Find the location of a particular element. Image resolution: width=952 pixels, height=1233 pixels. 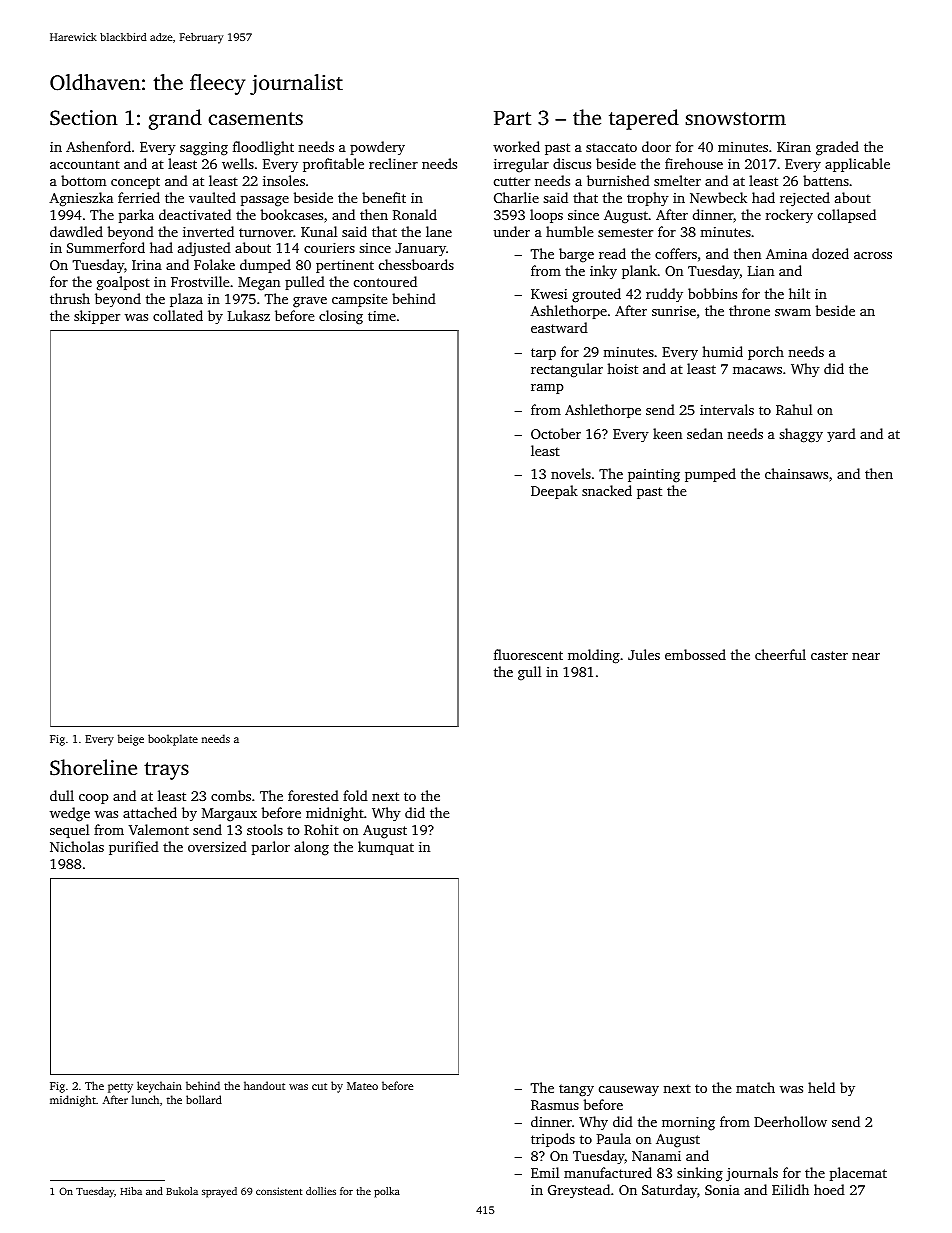

near is located at coordinates (866, 656).
